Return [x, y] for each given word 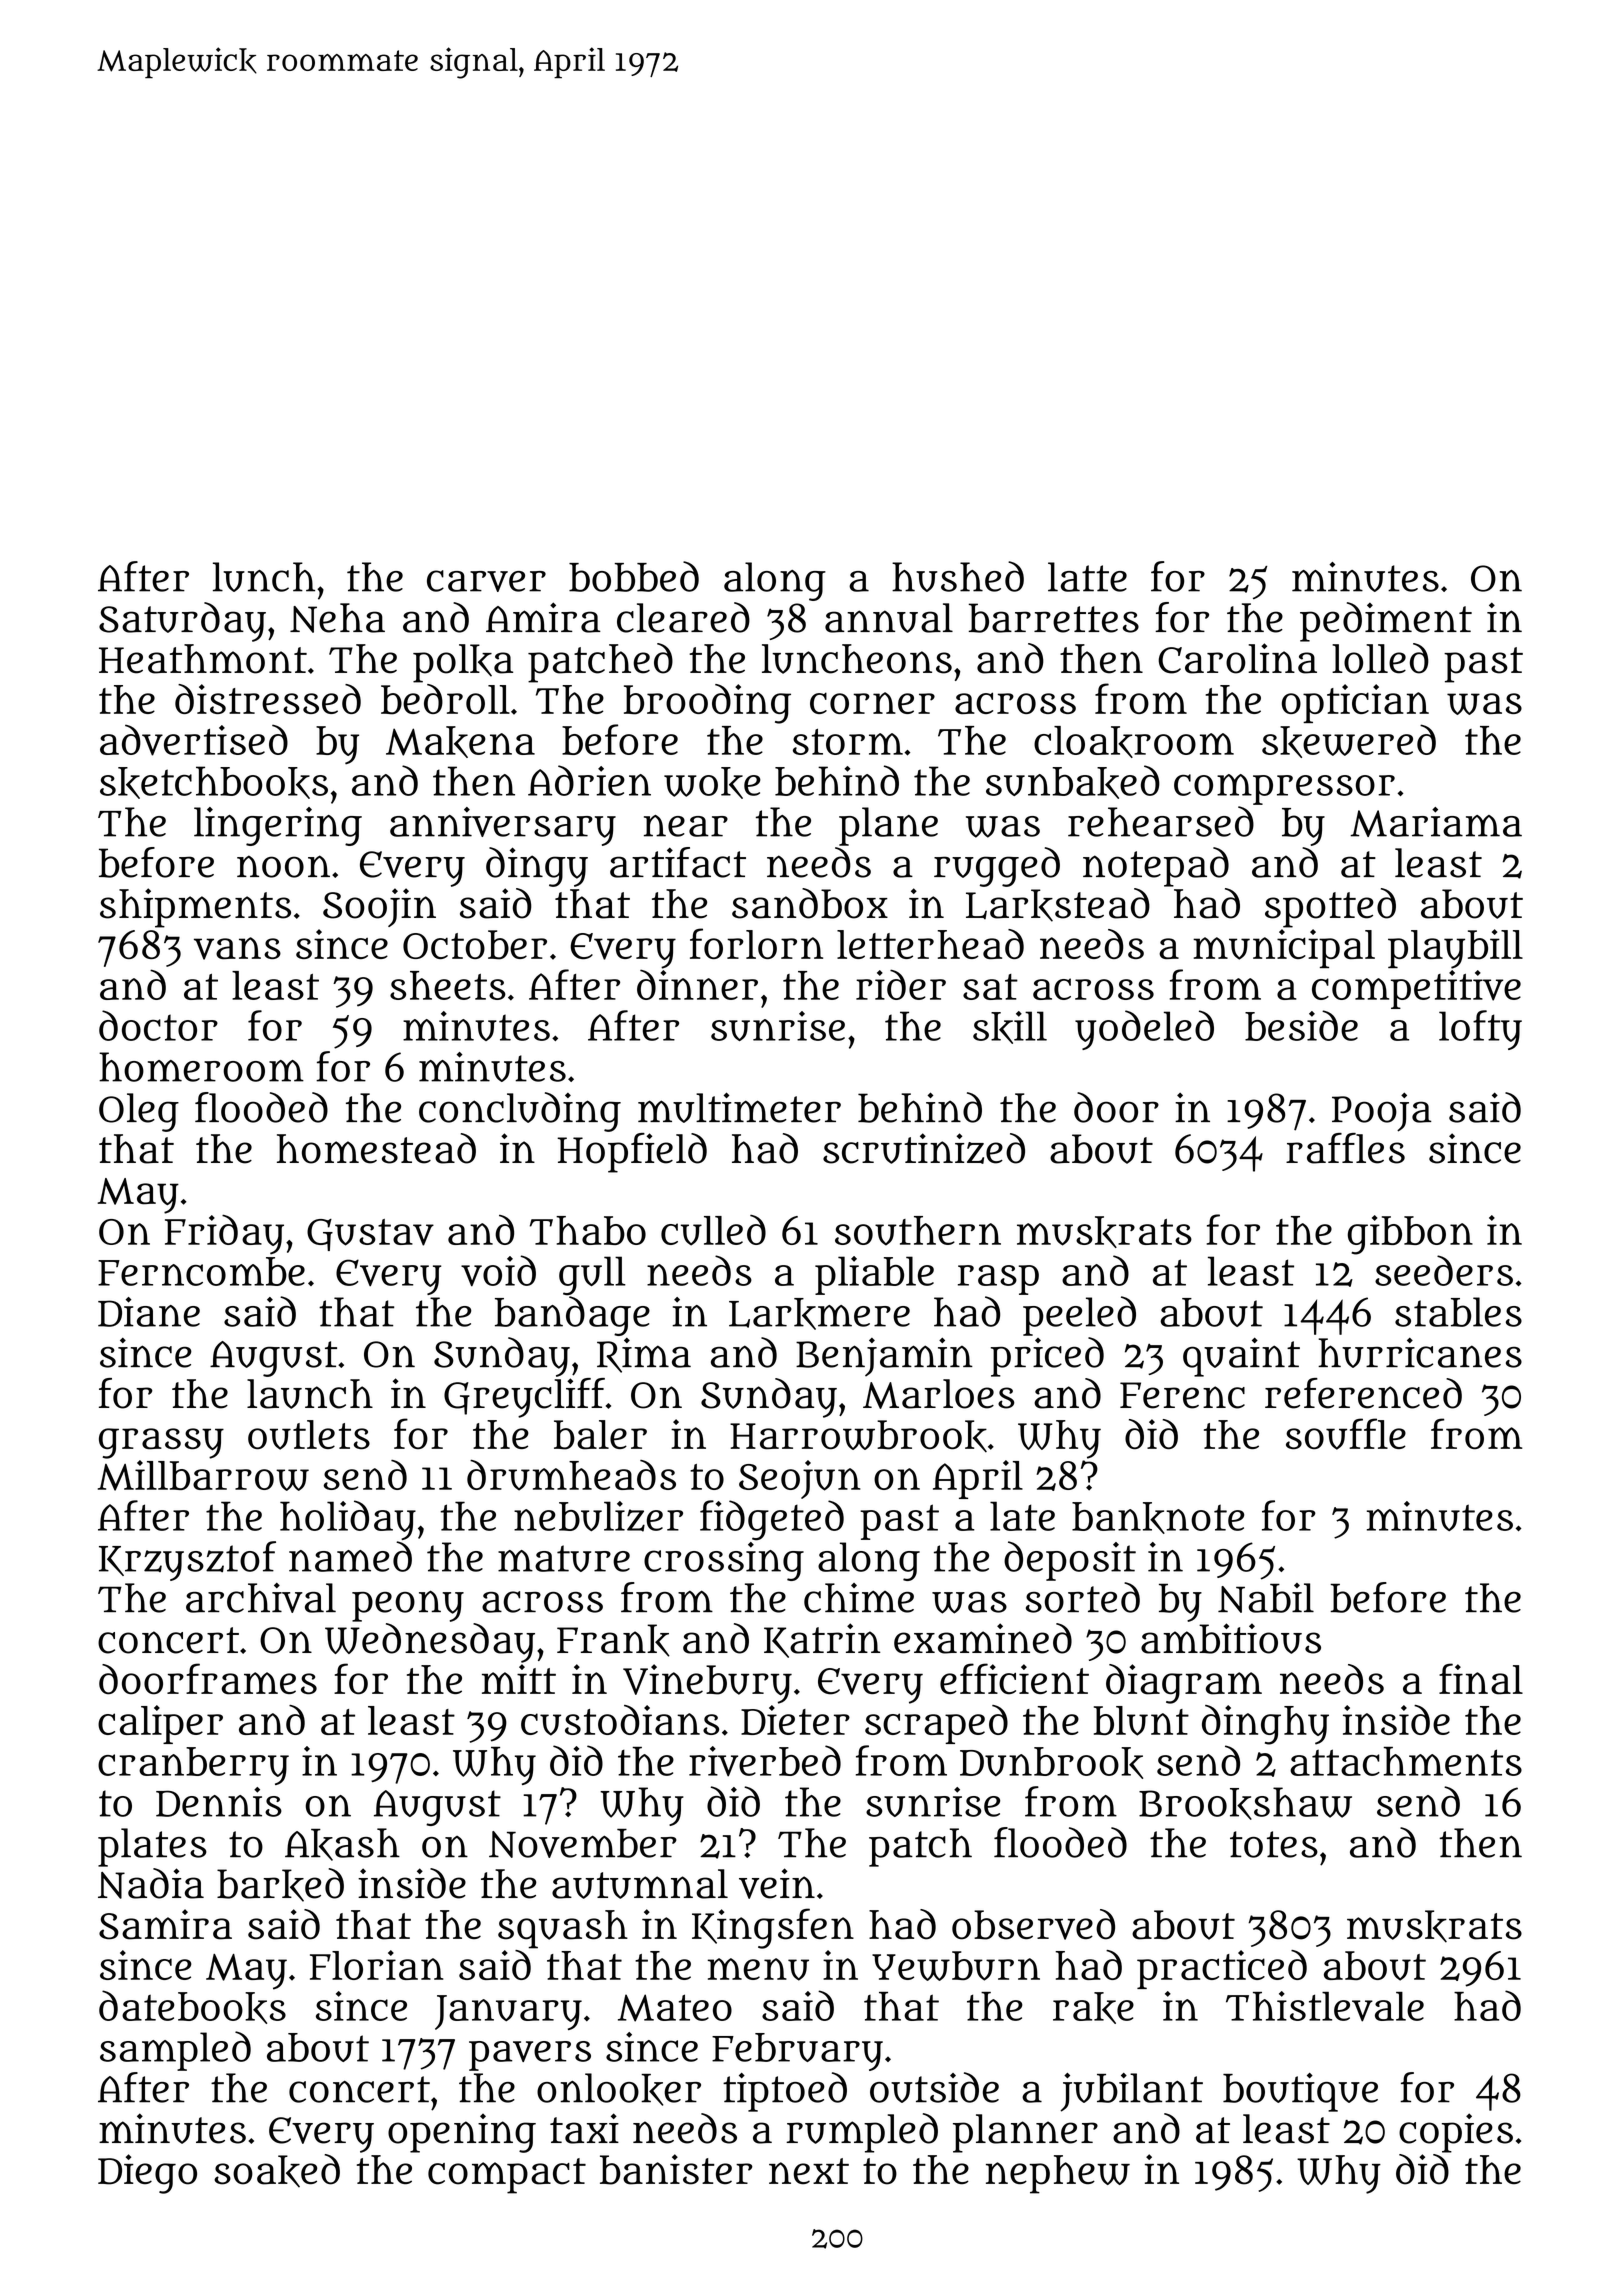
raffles [1345, 1148]
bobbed [634, 576]
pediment [1386, 622]
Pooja [1382, 1112]
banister [676, 2169]
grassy [161, 1443]
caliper [160, 1724]
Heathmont [203, 659]
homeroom [201, 1067]
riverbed [765, 1761]
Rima [644, 1355]
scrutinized [924, 1148]
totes [1274, 1844]
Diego [147, 2174]
